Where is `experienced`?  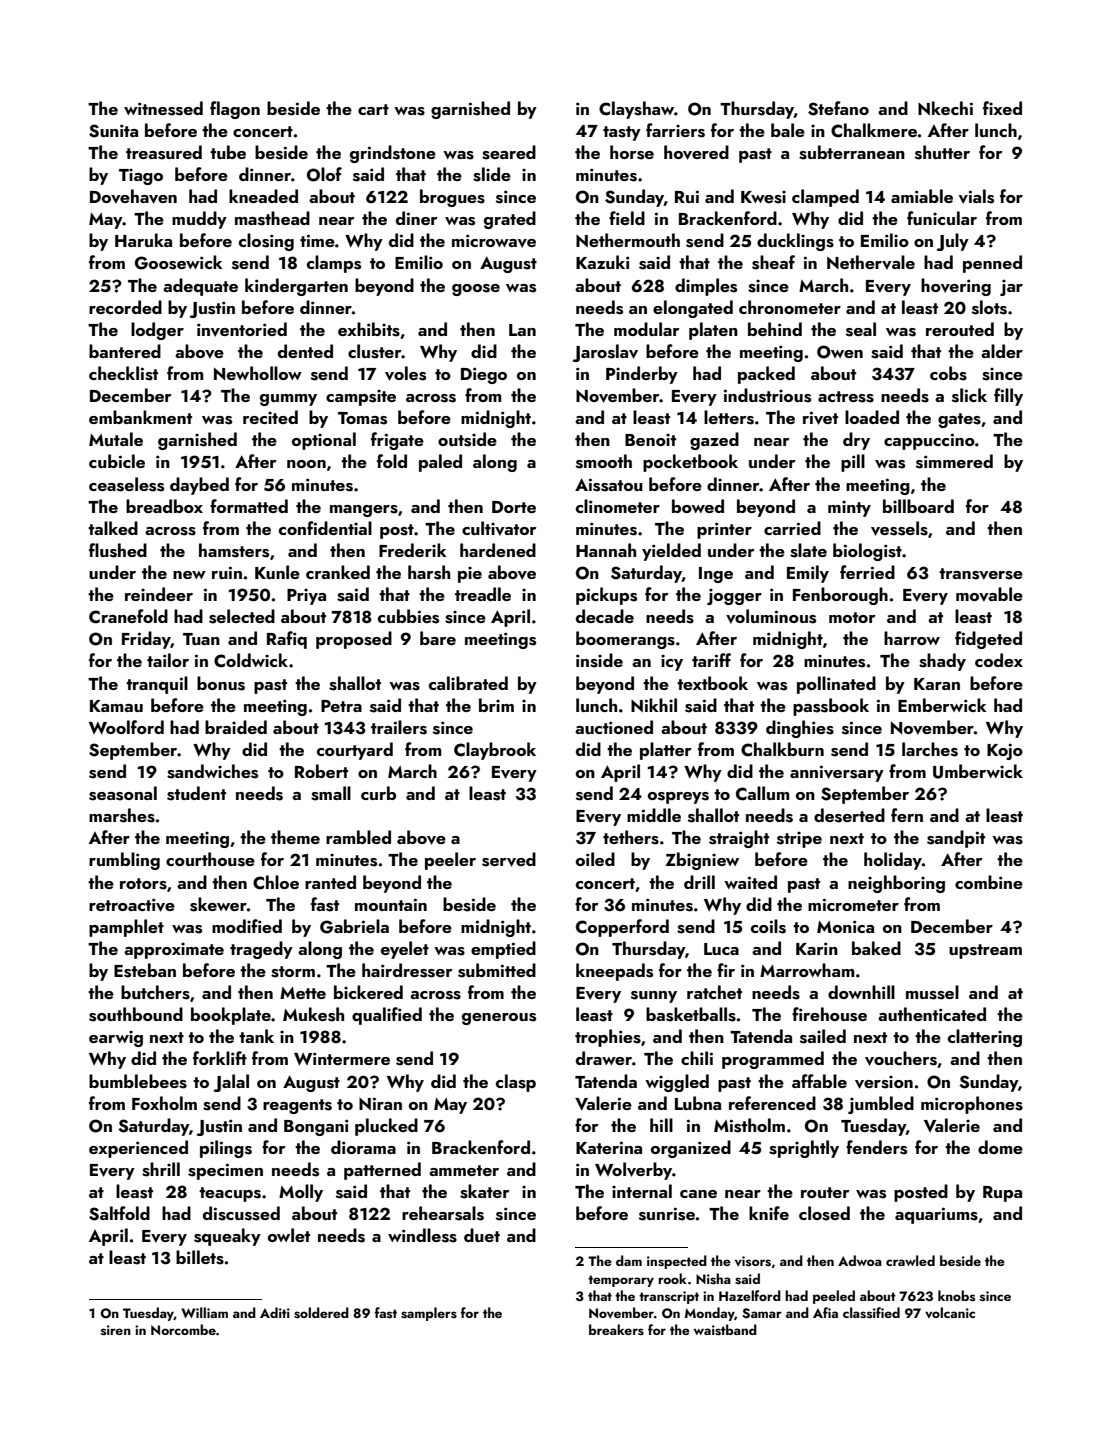
experienced is located at coordinates (138, 1149).
